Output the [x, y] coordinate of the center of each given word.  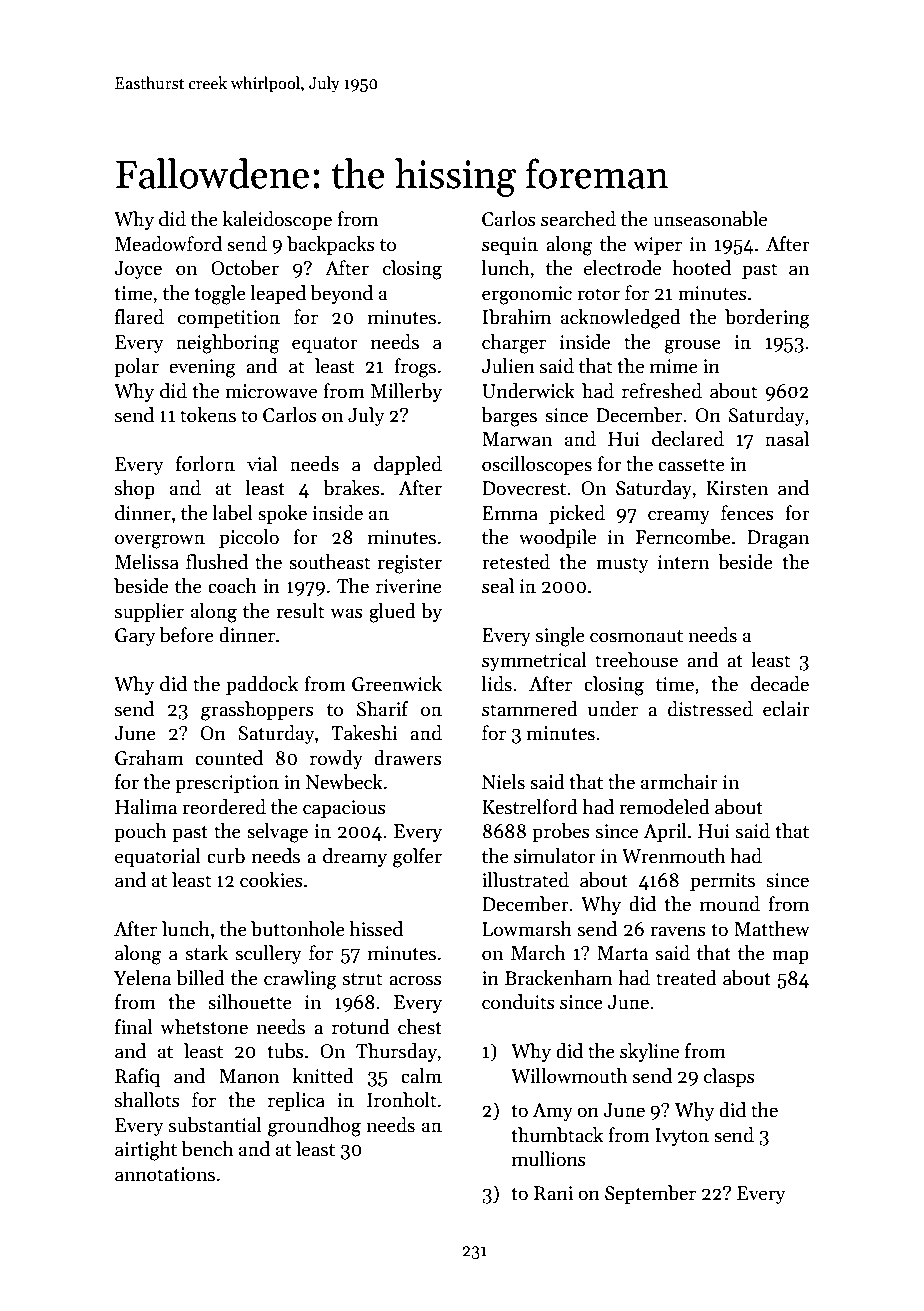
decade [780, 684]
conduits [518, 1002]
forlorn [205, 464]
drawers [408, 758]
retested [516, 562]
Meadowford [168, 244]
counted [229, 758]
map [790, 957]
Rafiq [137, 1077]
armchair [679, 782]
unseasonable [710, 219]
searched [578, 219]
